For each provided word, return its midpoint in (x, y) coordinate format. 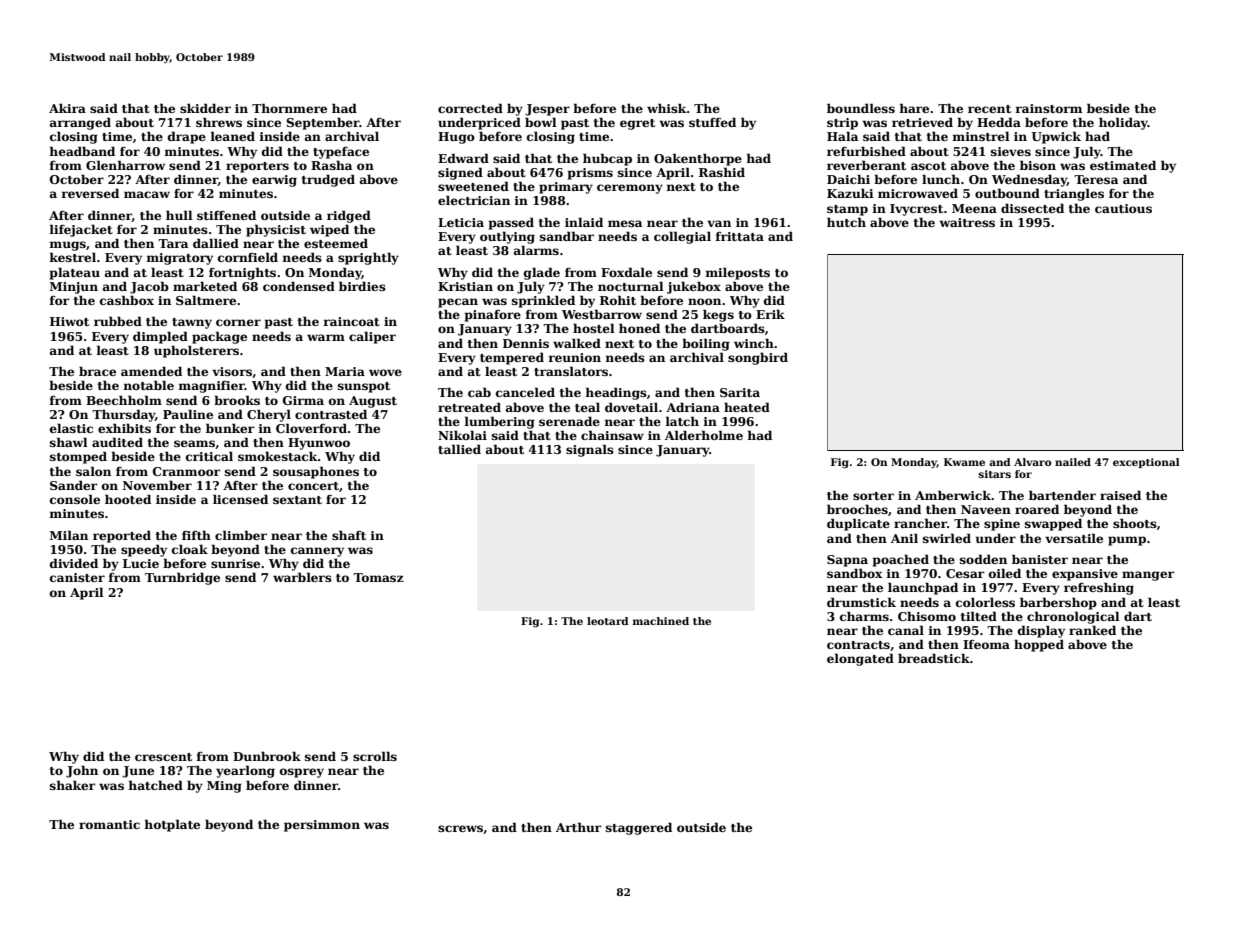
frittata (739, 236)
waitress (967, 222)
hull (179, 215)
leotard (608, 621)
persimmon (322, 826)
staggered (639, 828)
